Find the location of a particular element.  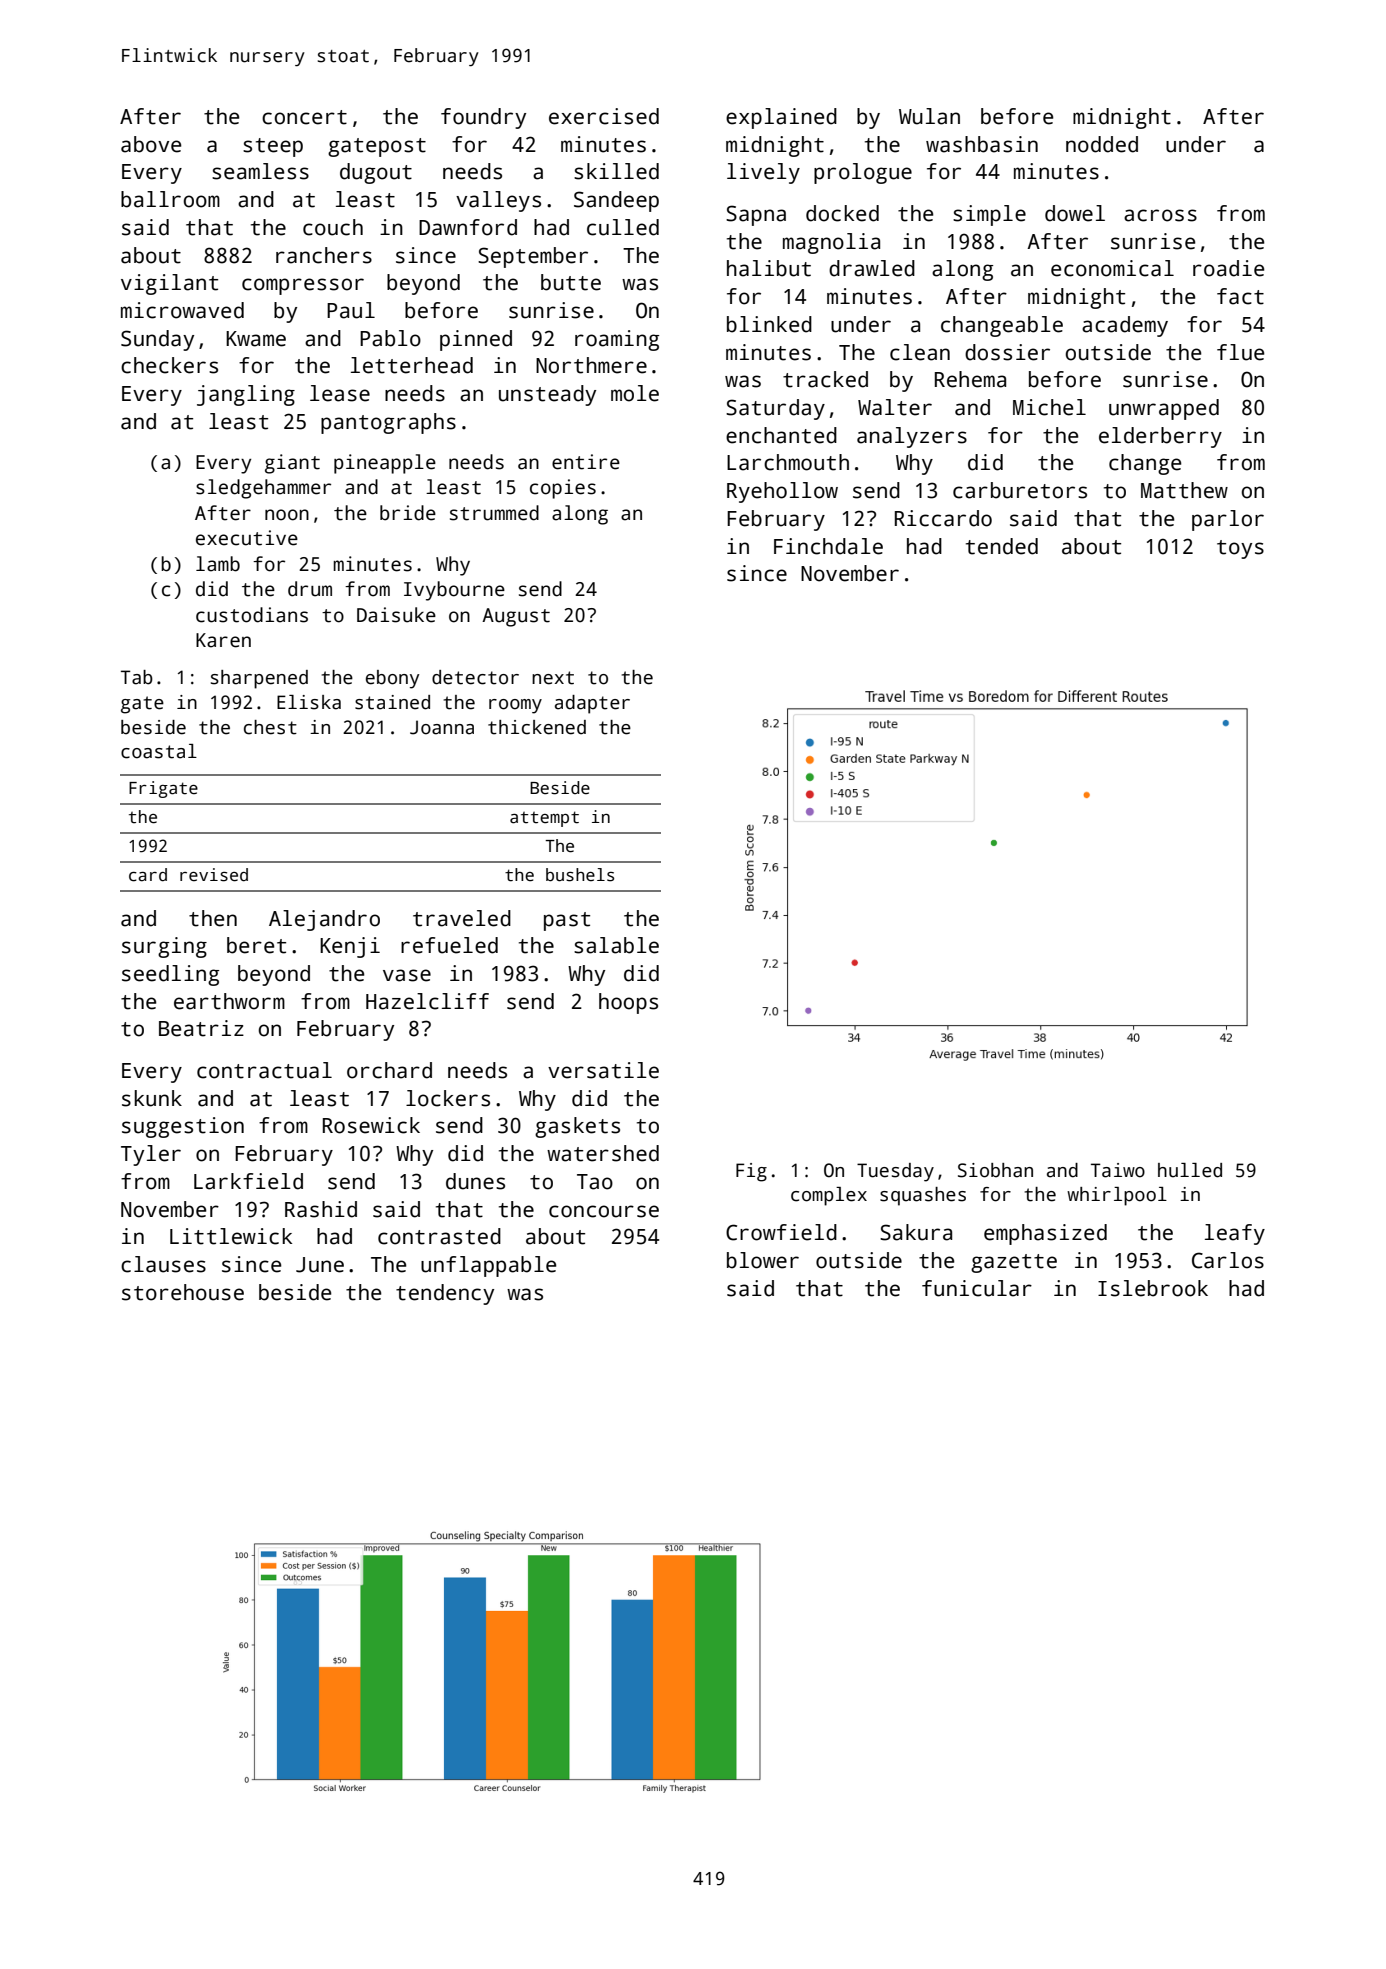

copies is located at coordinates (563, 489).
